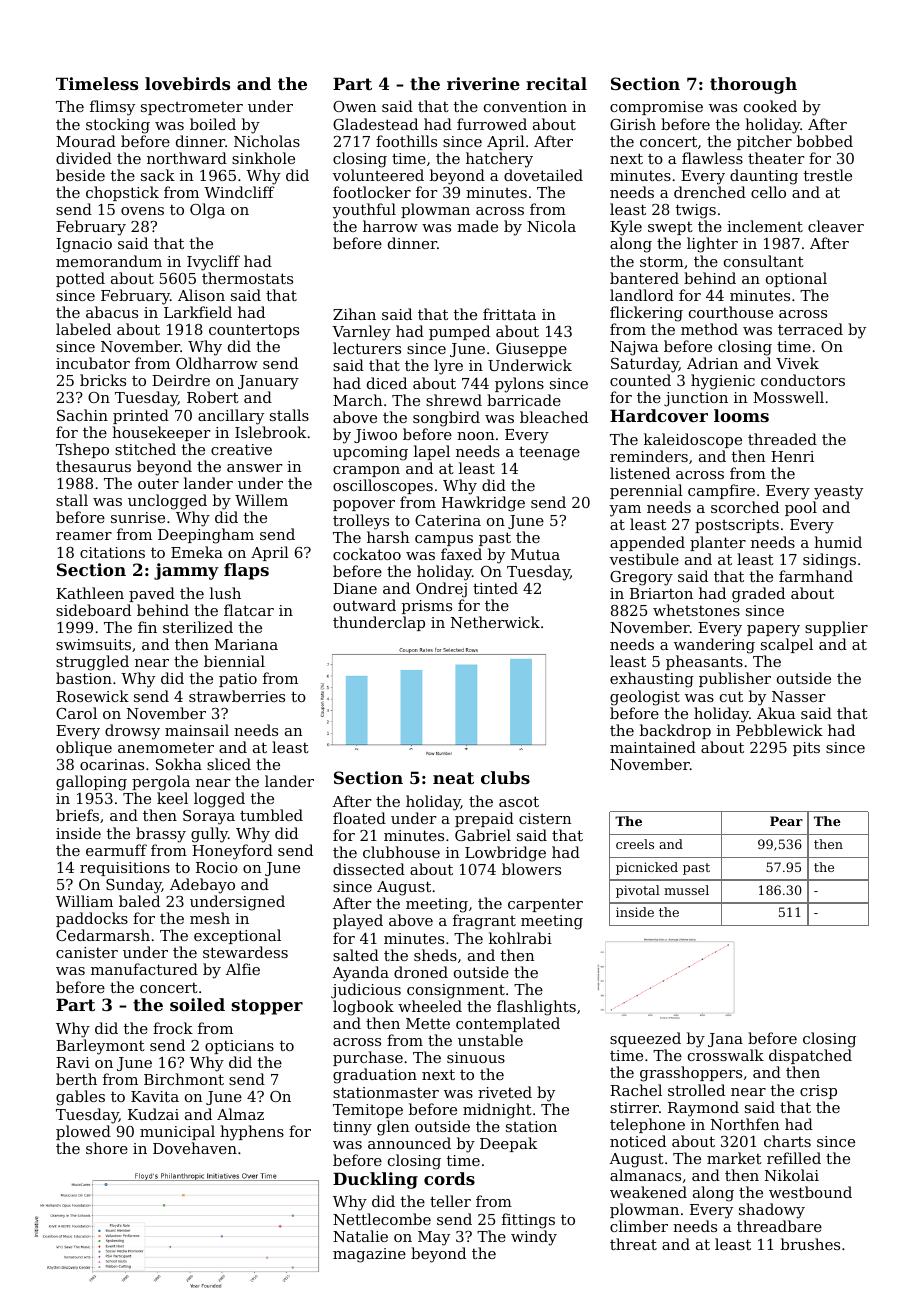 This image has width=924, height=1308. I want to click on postscripts, so click(737, 526).
